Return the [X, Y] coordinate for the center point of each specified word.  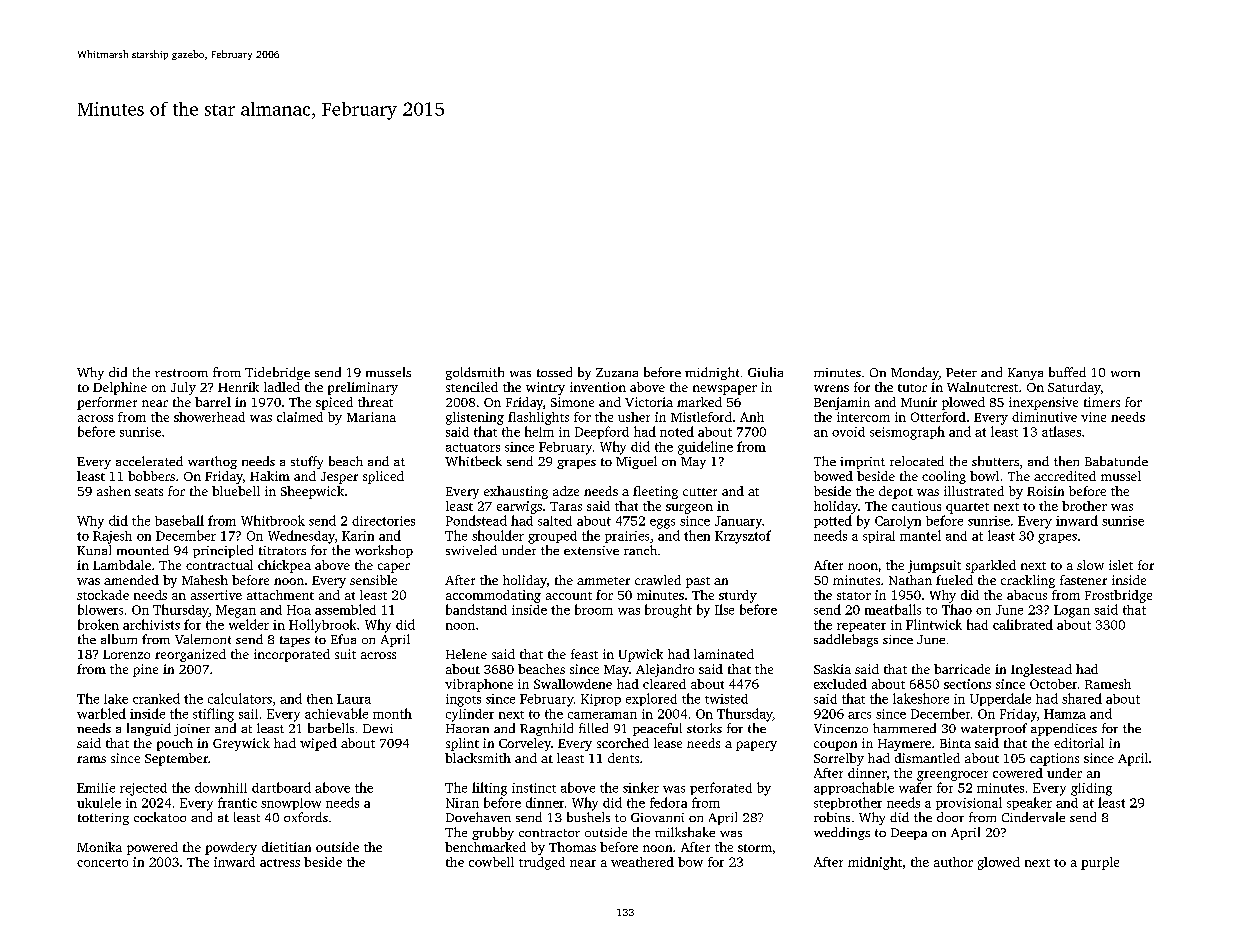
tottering [103, 819]
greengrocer [952, 776]
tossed [554, 372]
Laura [354, 699]
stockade [103, 595]
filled [593, 728]
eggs [662, 524]
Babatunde [1116, 461]
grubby [493, 833]
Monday [915, 373]
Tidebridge [277, 373]
